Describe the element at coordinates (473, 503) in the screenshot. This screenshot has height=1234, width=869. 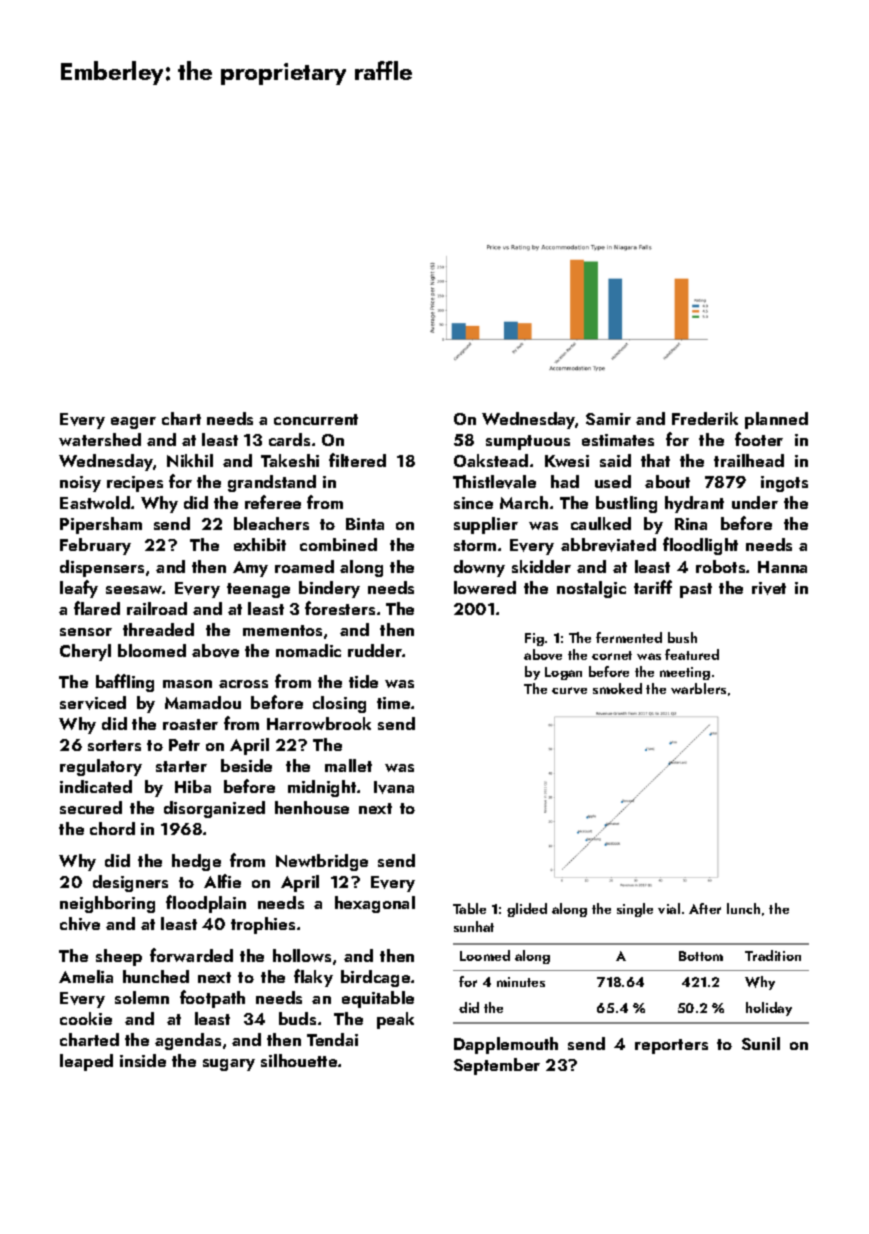
I see `since` at that location.
